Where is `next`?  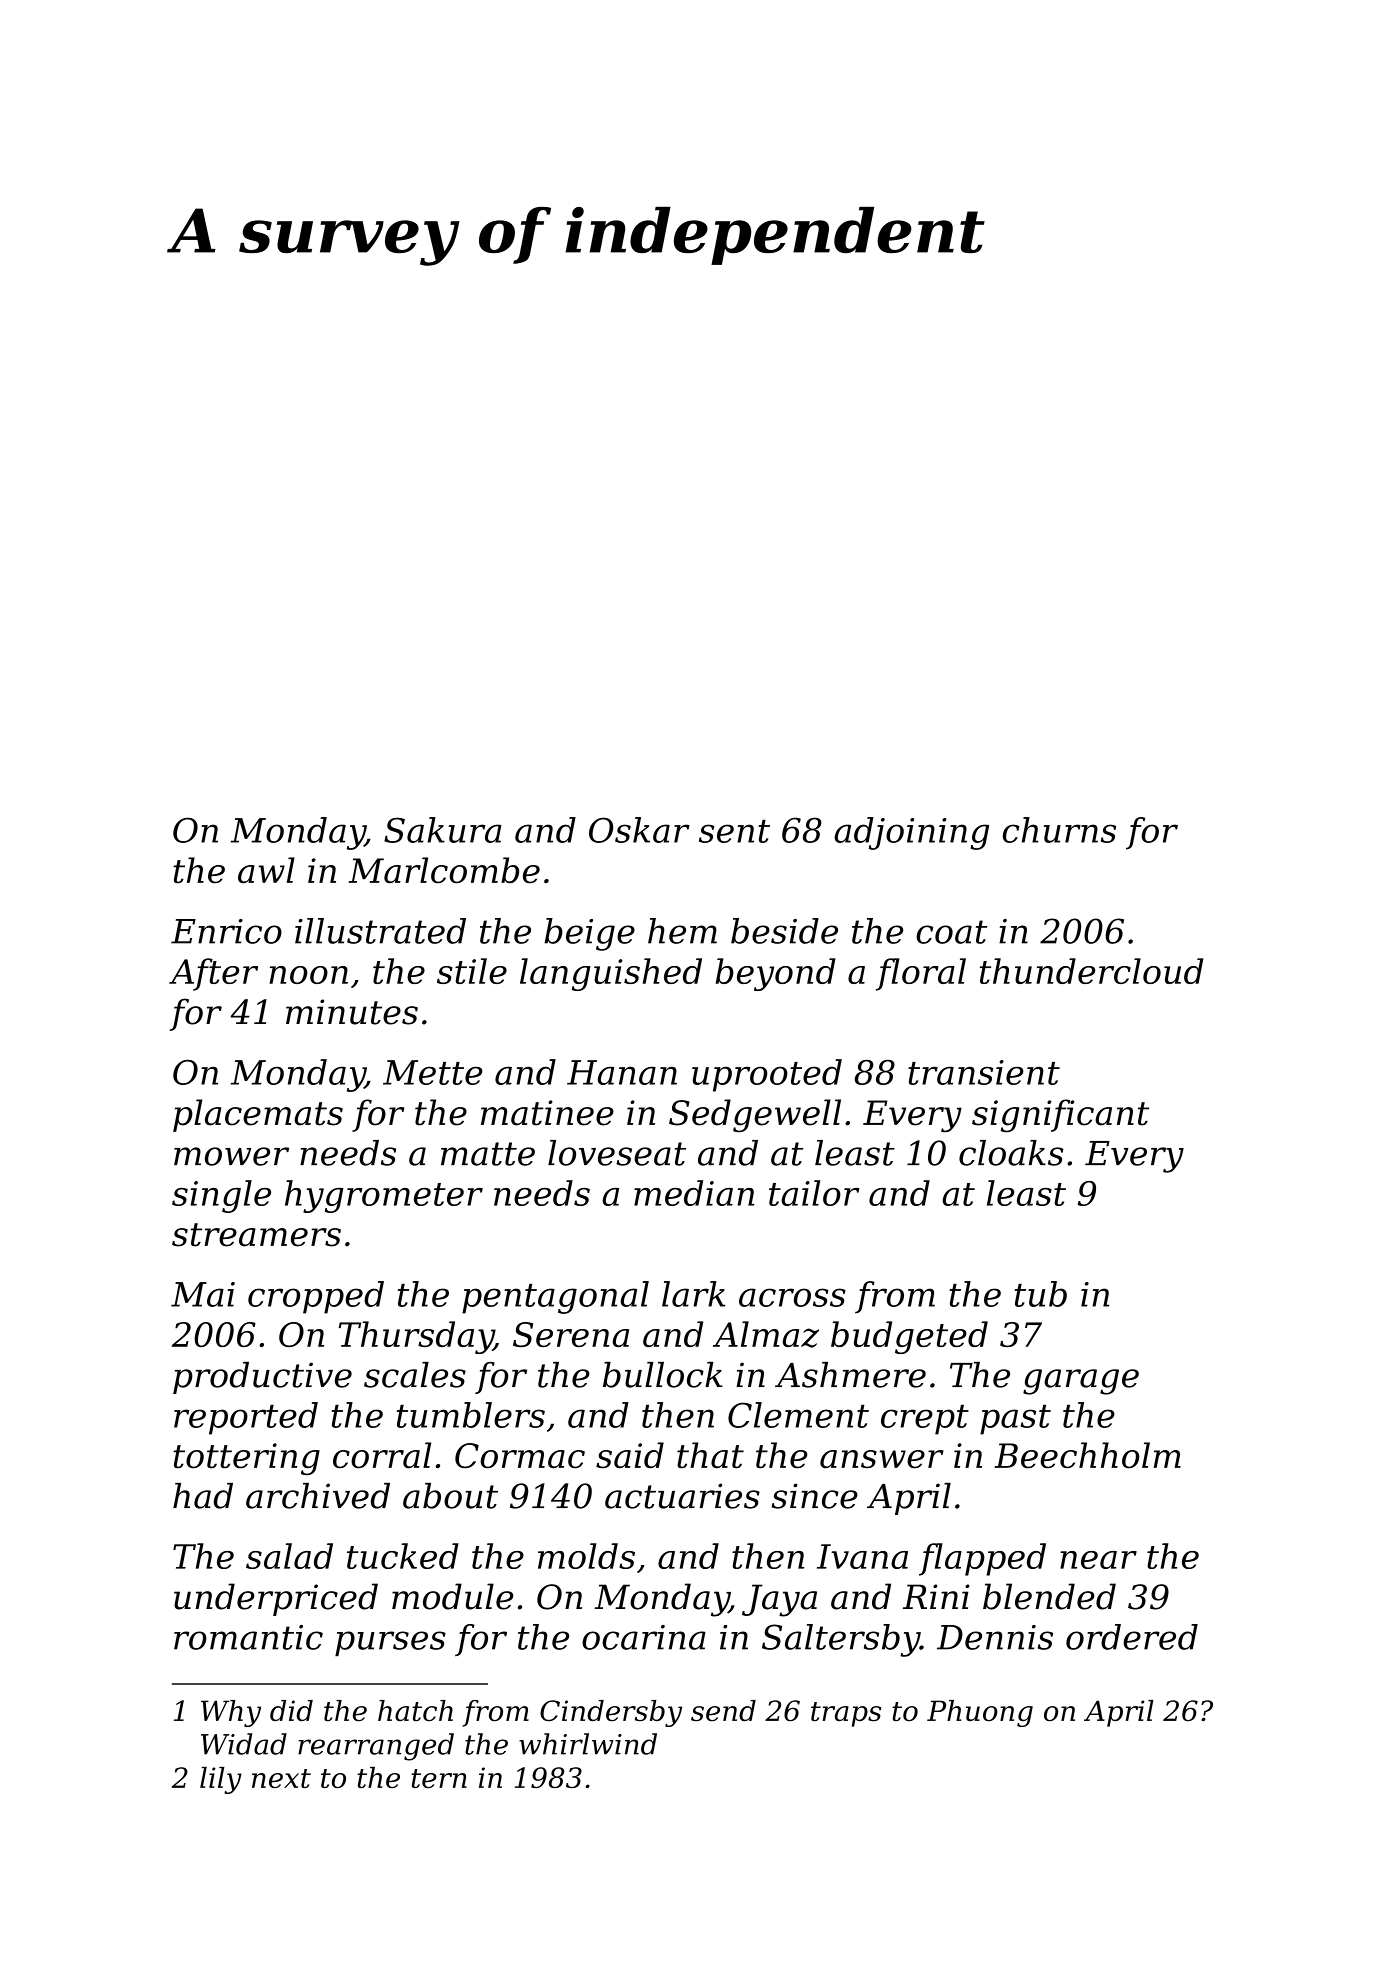 next is located at coordinates (281, 1778).
